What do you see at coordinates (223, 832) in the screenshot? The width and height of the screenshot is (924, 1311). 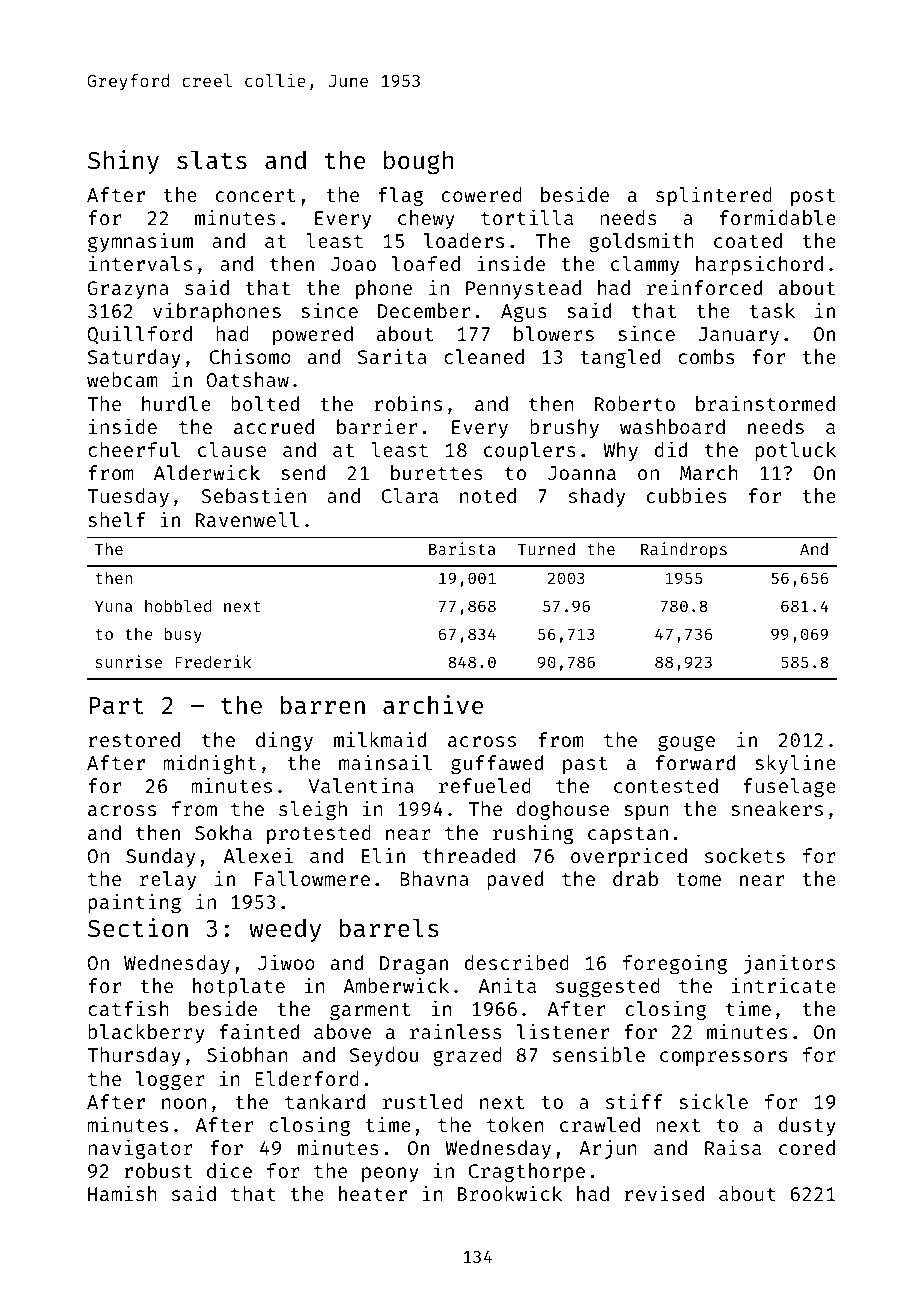 I see `Sokha` at bounding box center [223, 832].
